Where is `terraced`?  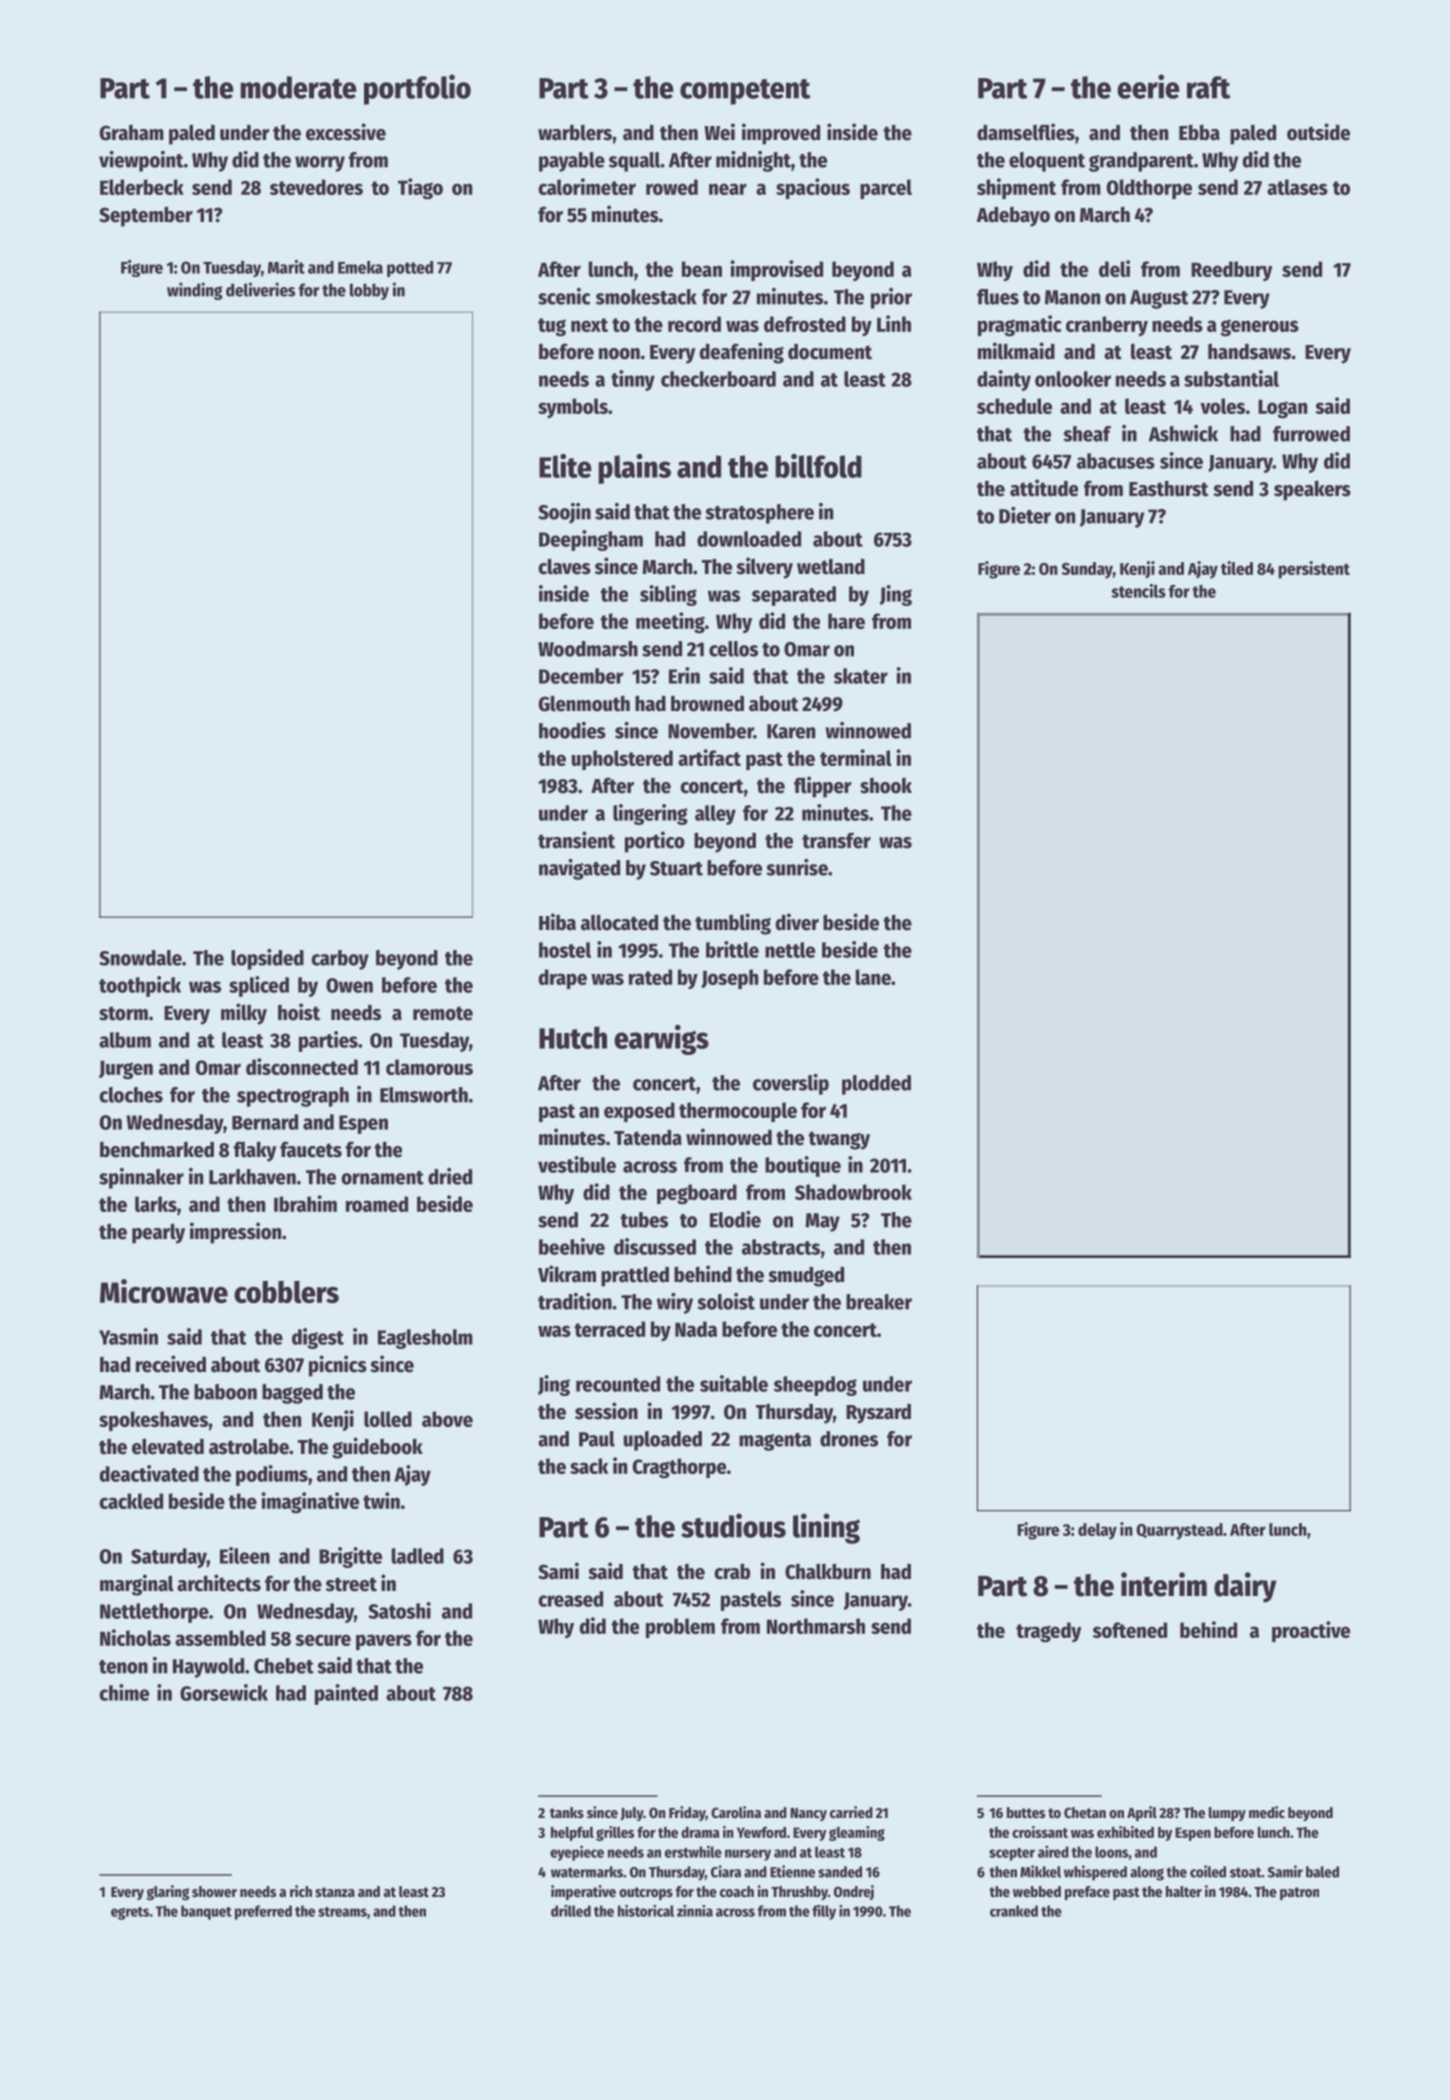
terraced is located at coordinates (609, 1329).
